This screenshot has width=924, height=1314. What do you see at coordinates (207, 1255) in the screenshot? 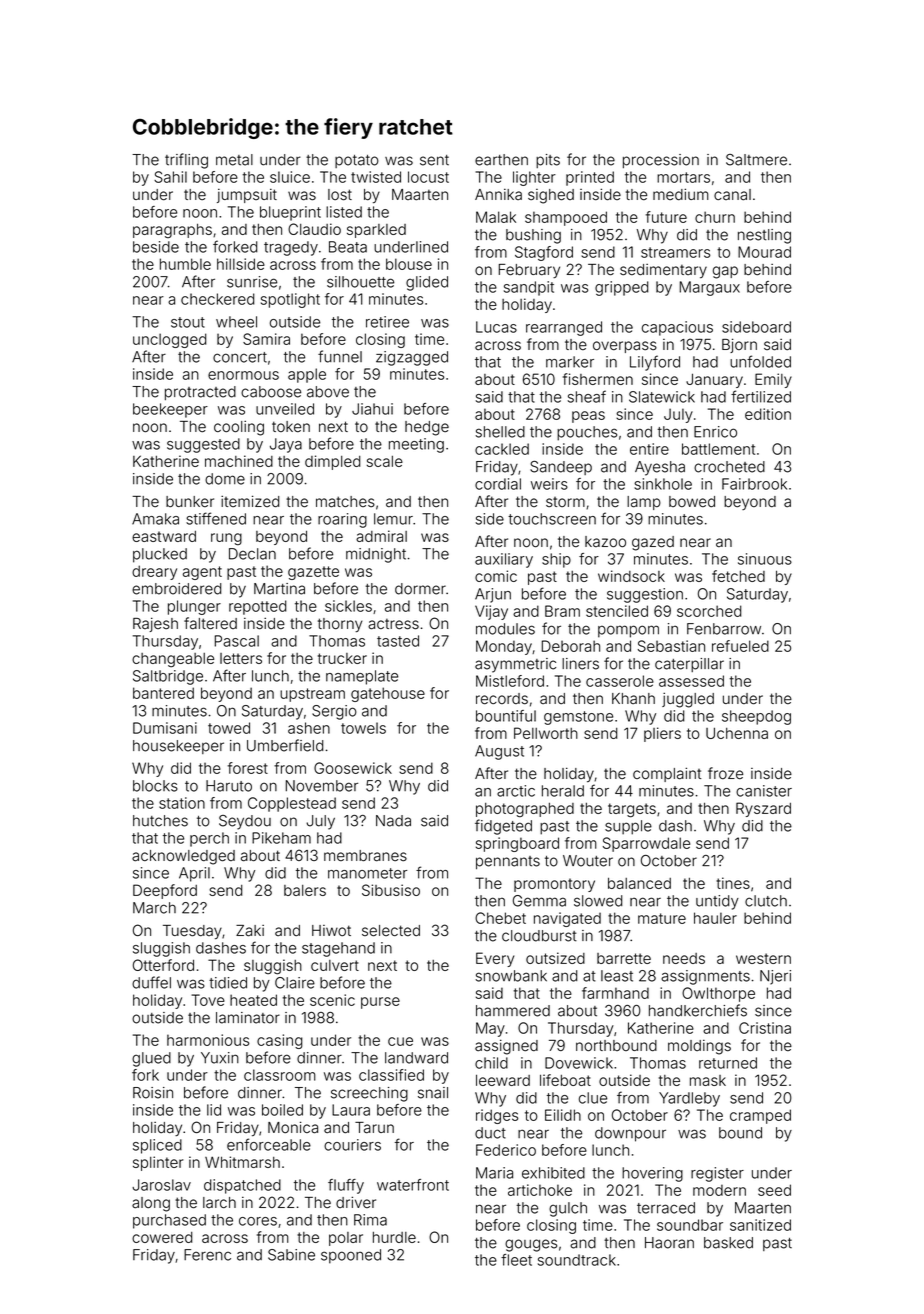
I see `Ferenc` at bounding box center [207, 1255].
